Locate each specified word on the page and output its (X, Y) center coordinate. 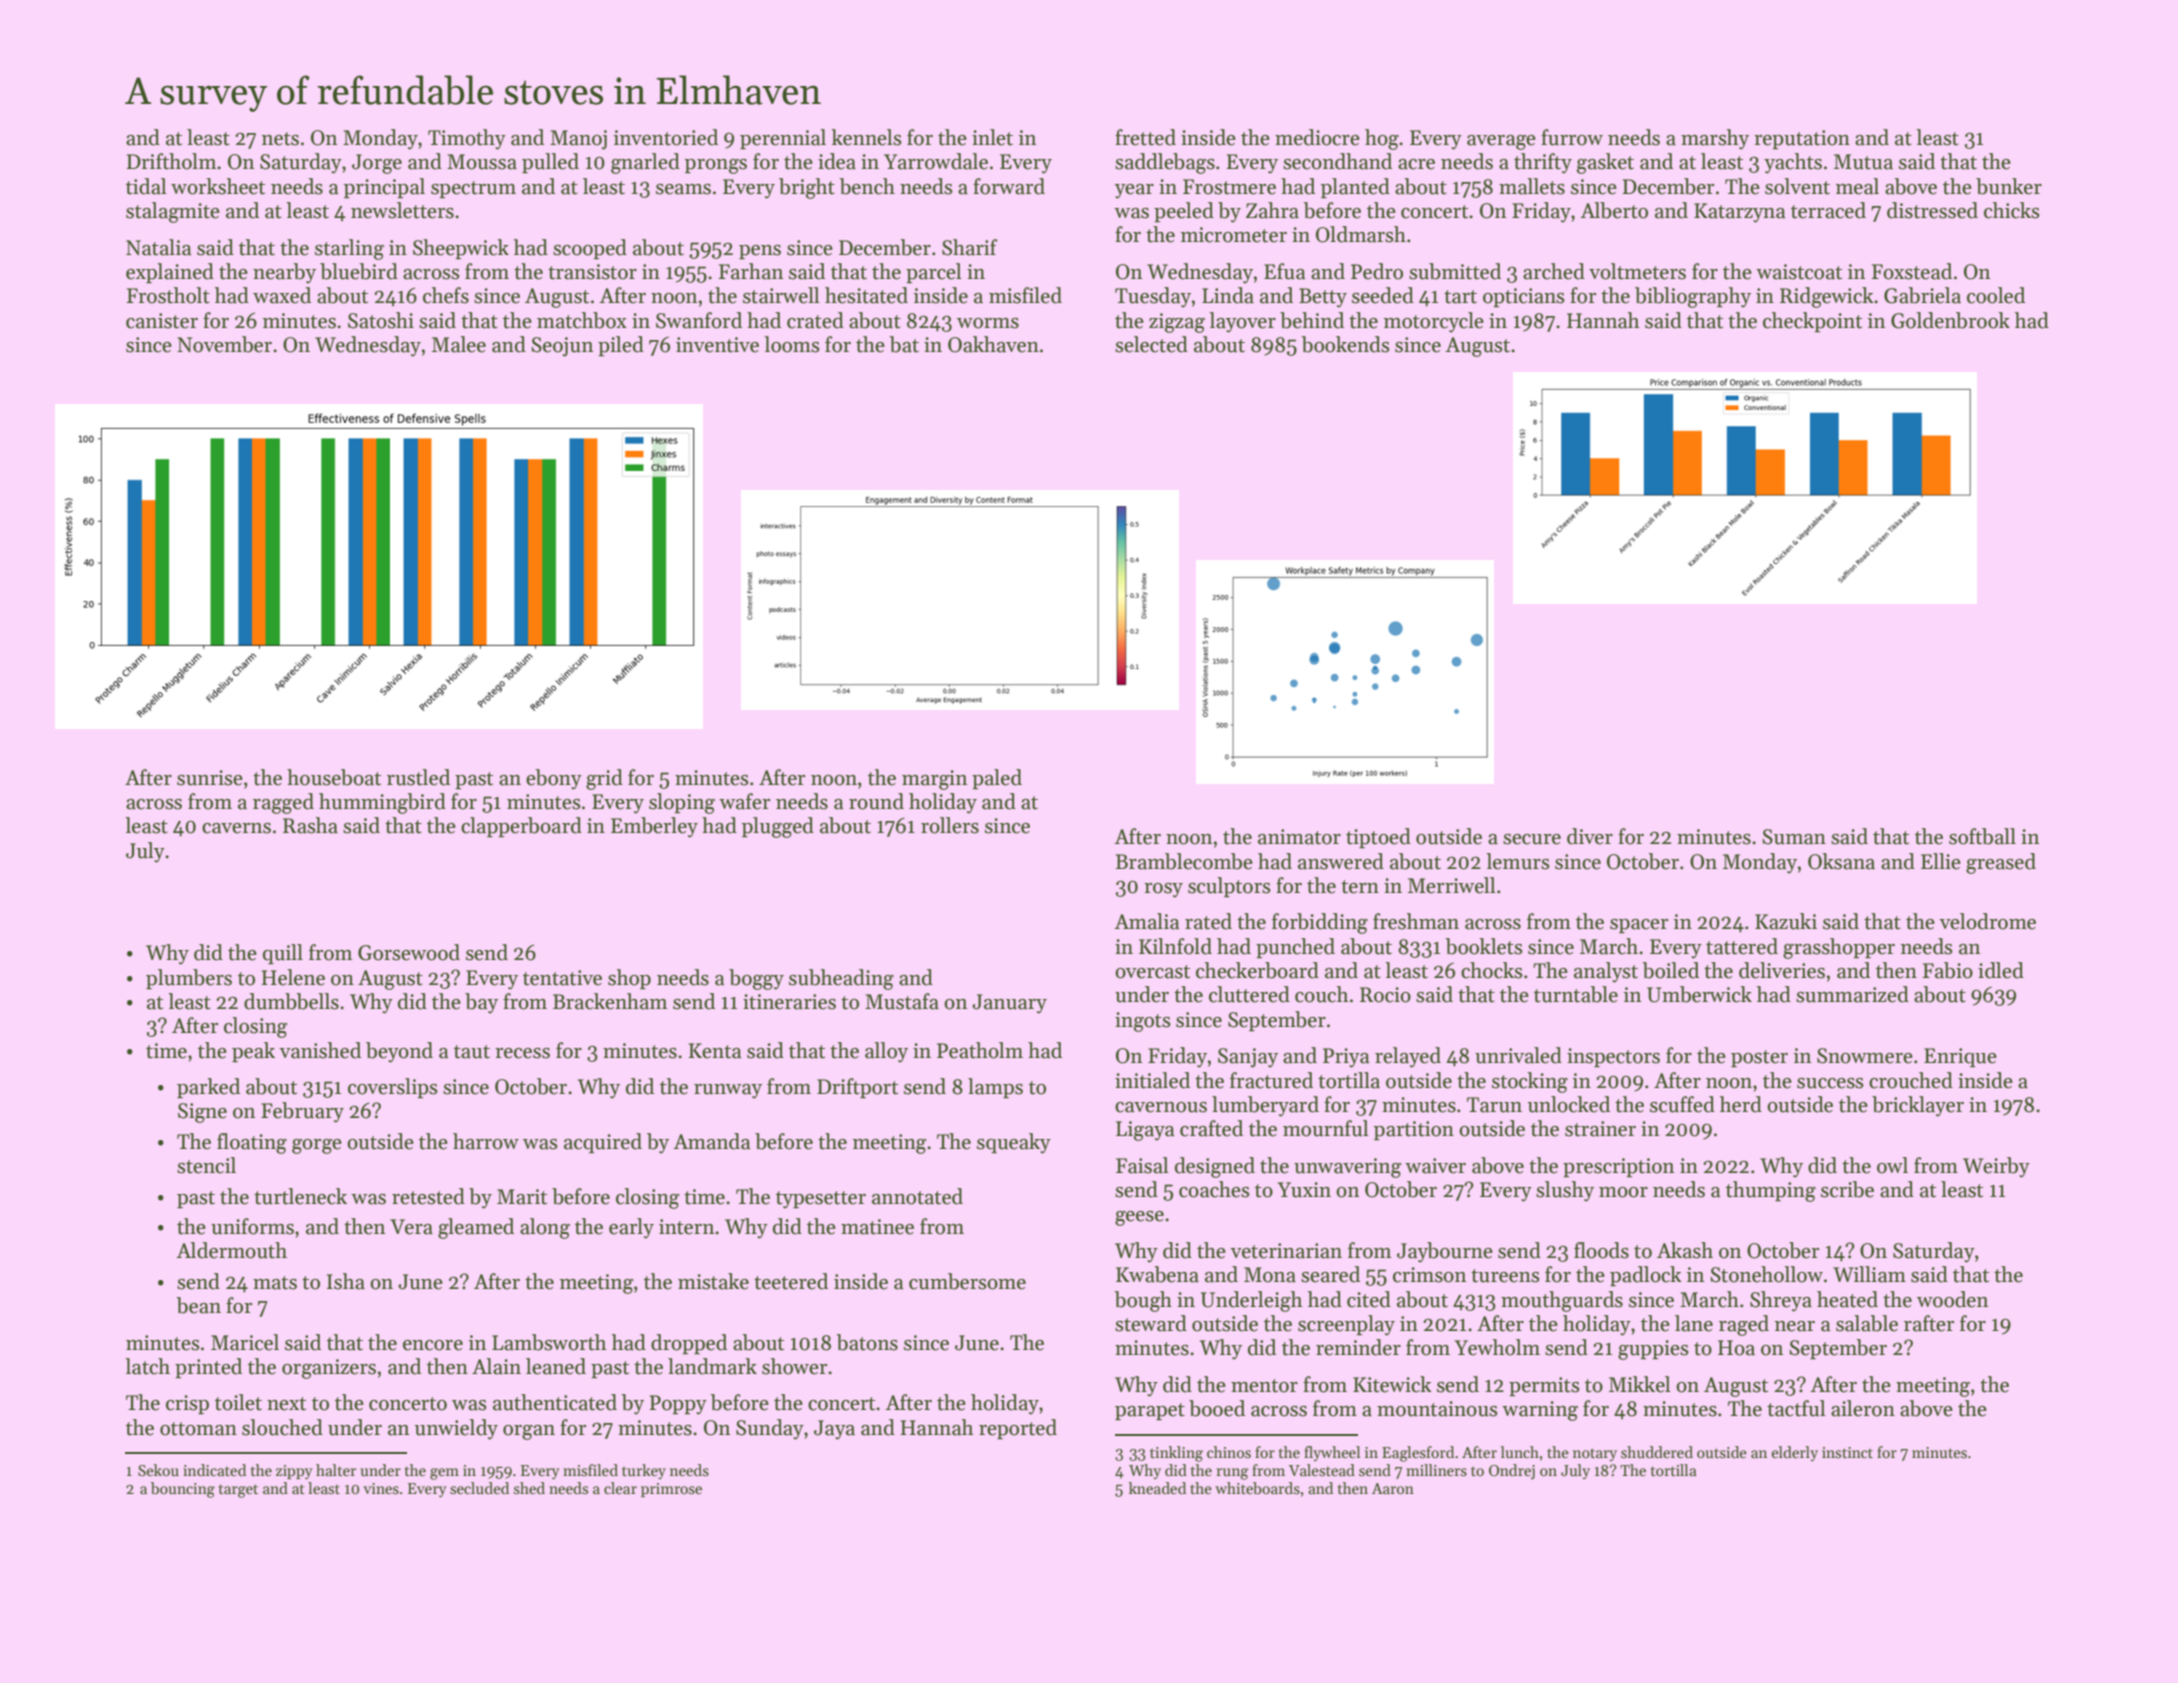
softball (1982, 836)
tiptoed (1378, 838)
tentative (562, 978)
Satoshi (381, 320)
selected (1151, 344)
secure (1532, 839)
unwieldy (456, 1429)
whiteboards (1257, 1488)
